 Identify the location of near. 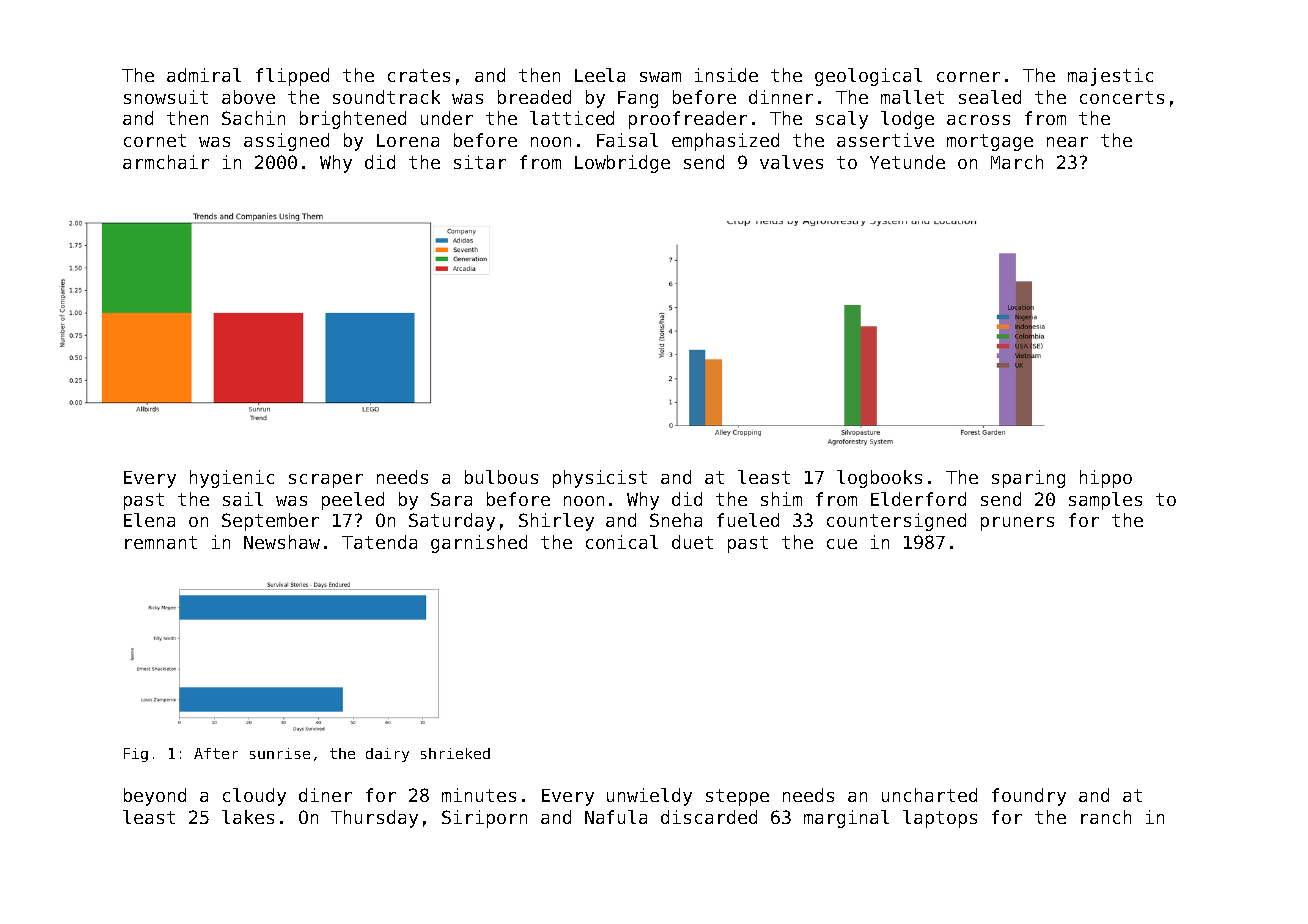
(1067, 142).
